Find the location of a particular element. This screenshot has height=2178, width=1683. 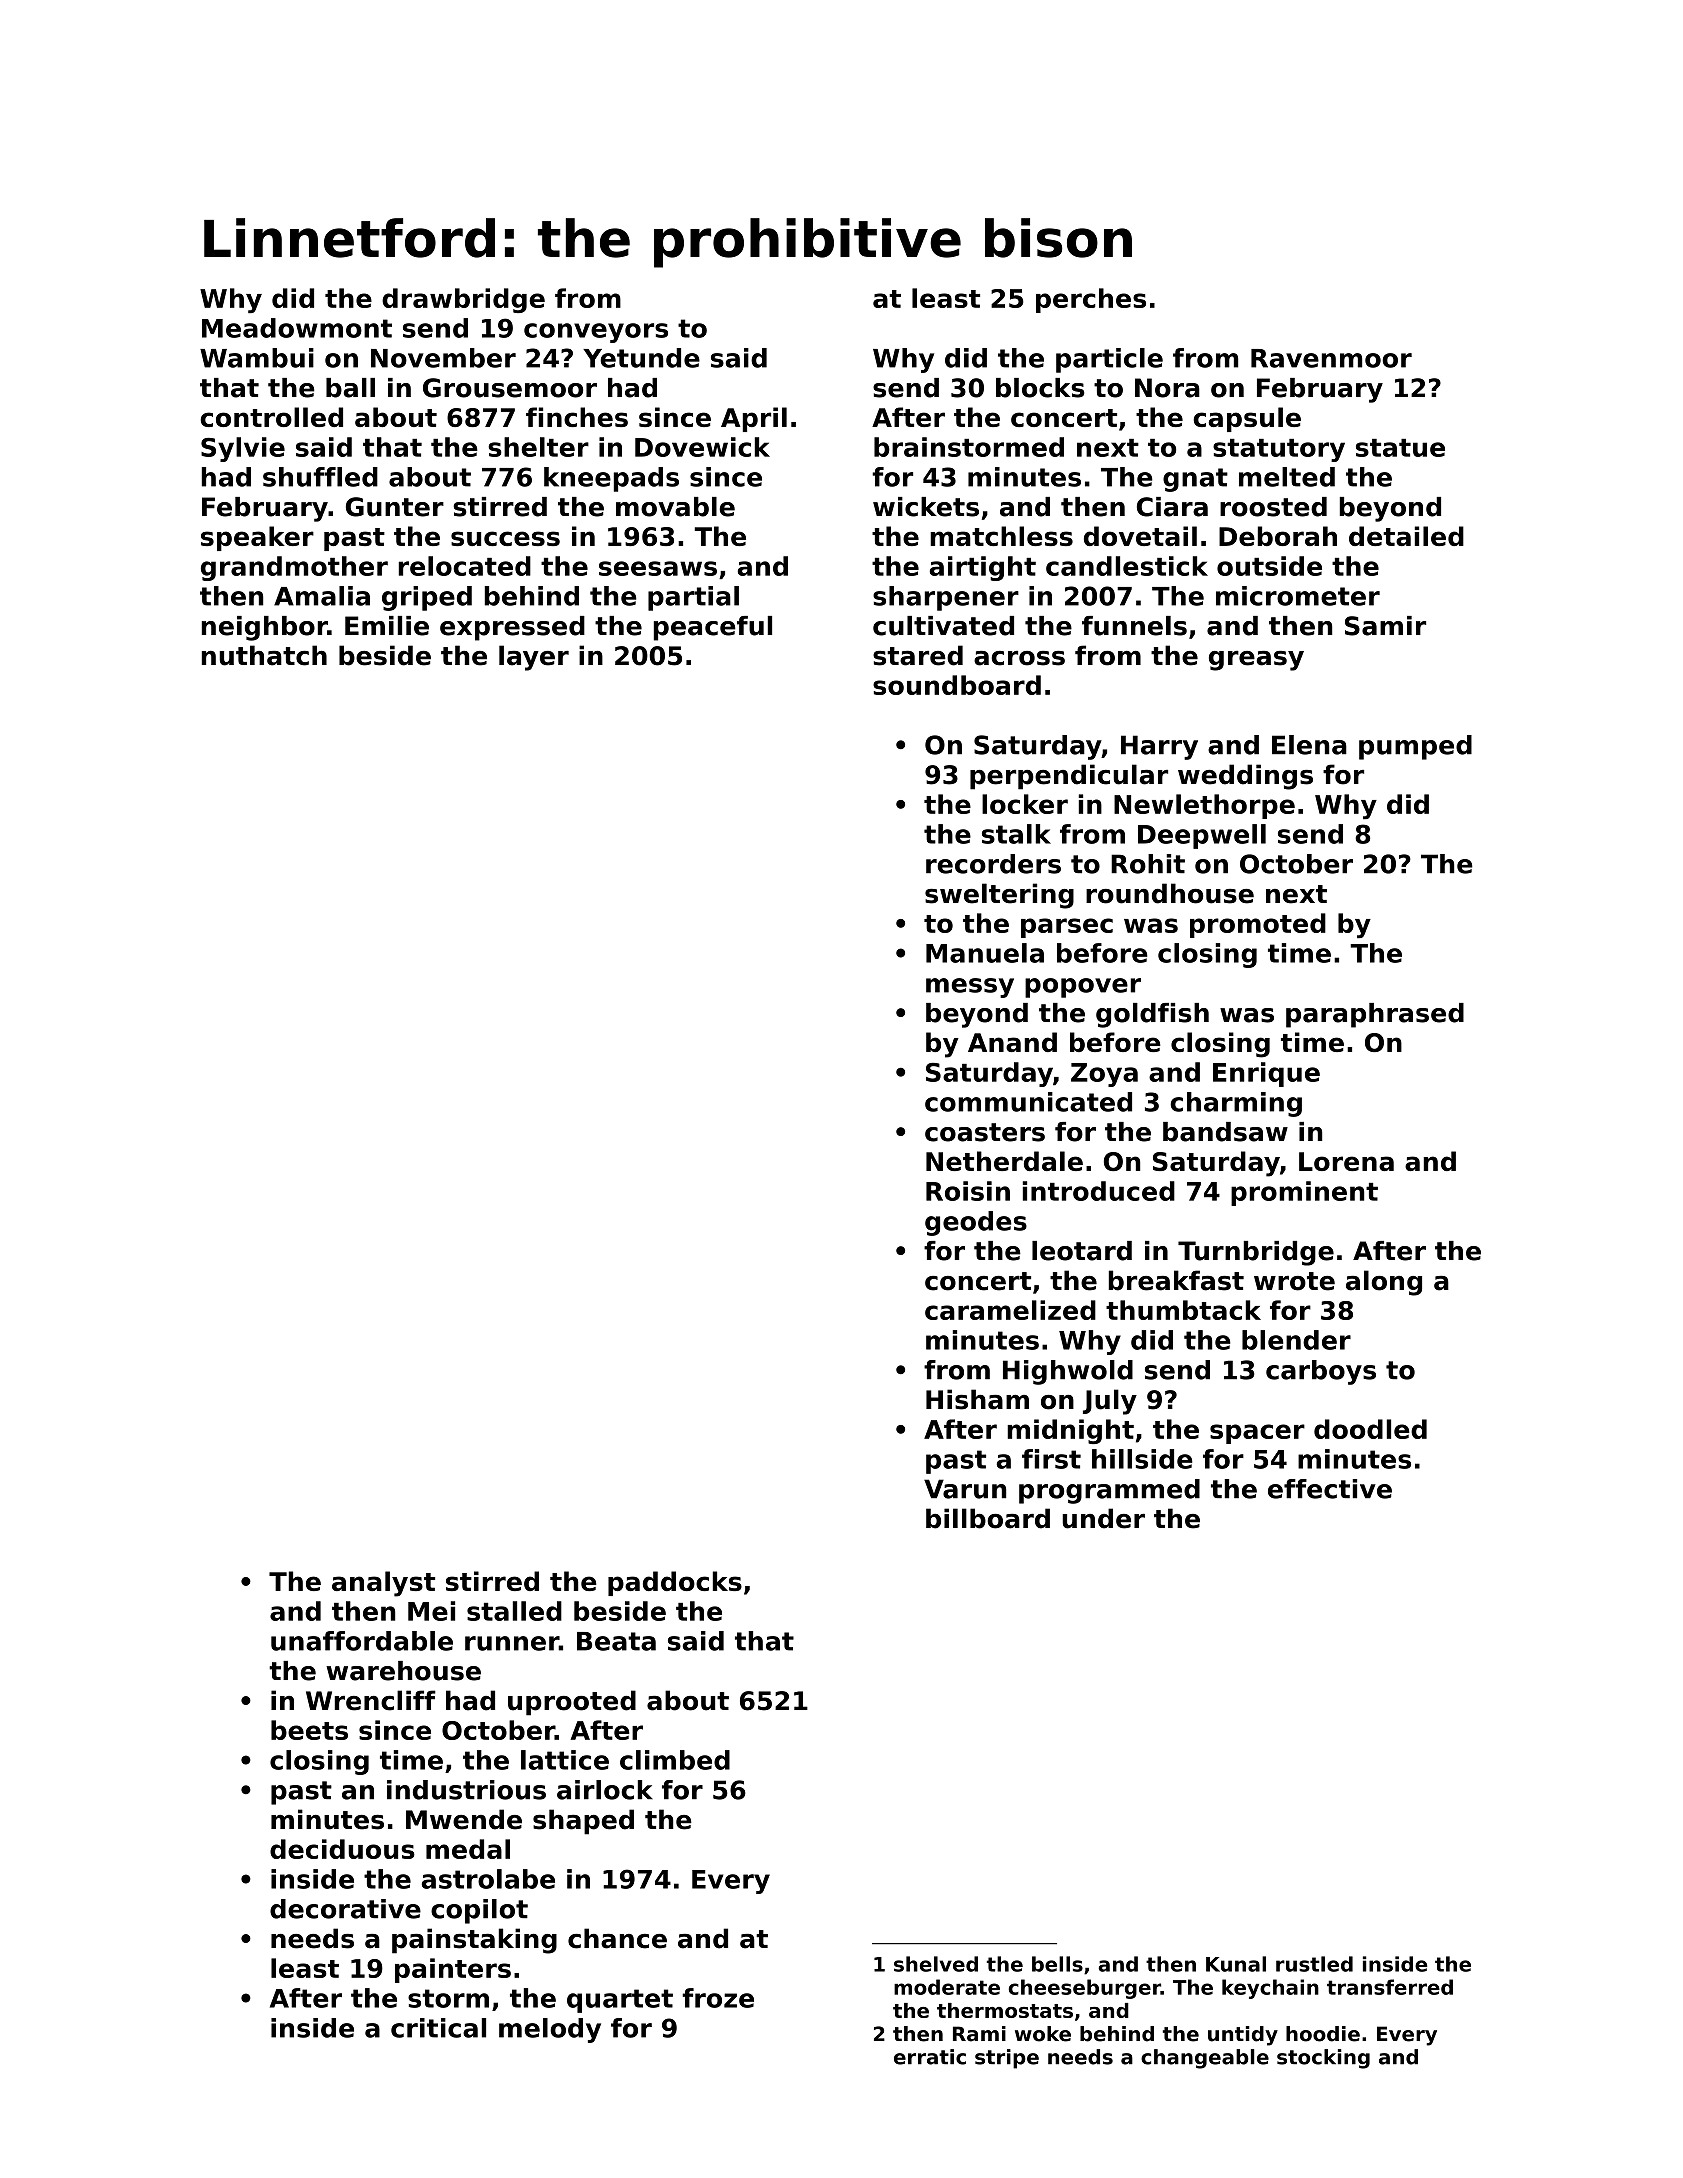

melody is located at coordinates (550, 2030).
